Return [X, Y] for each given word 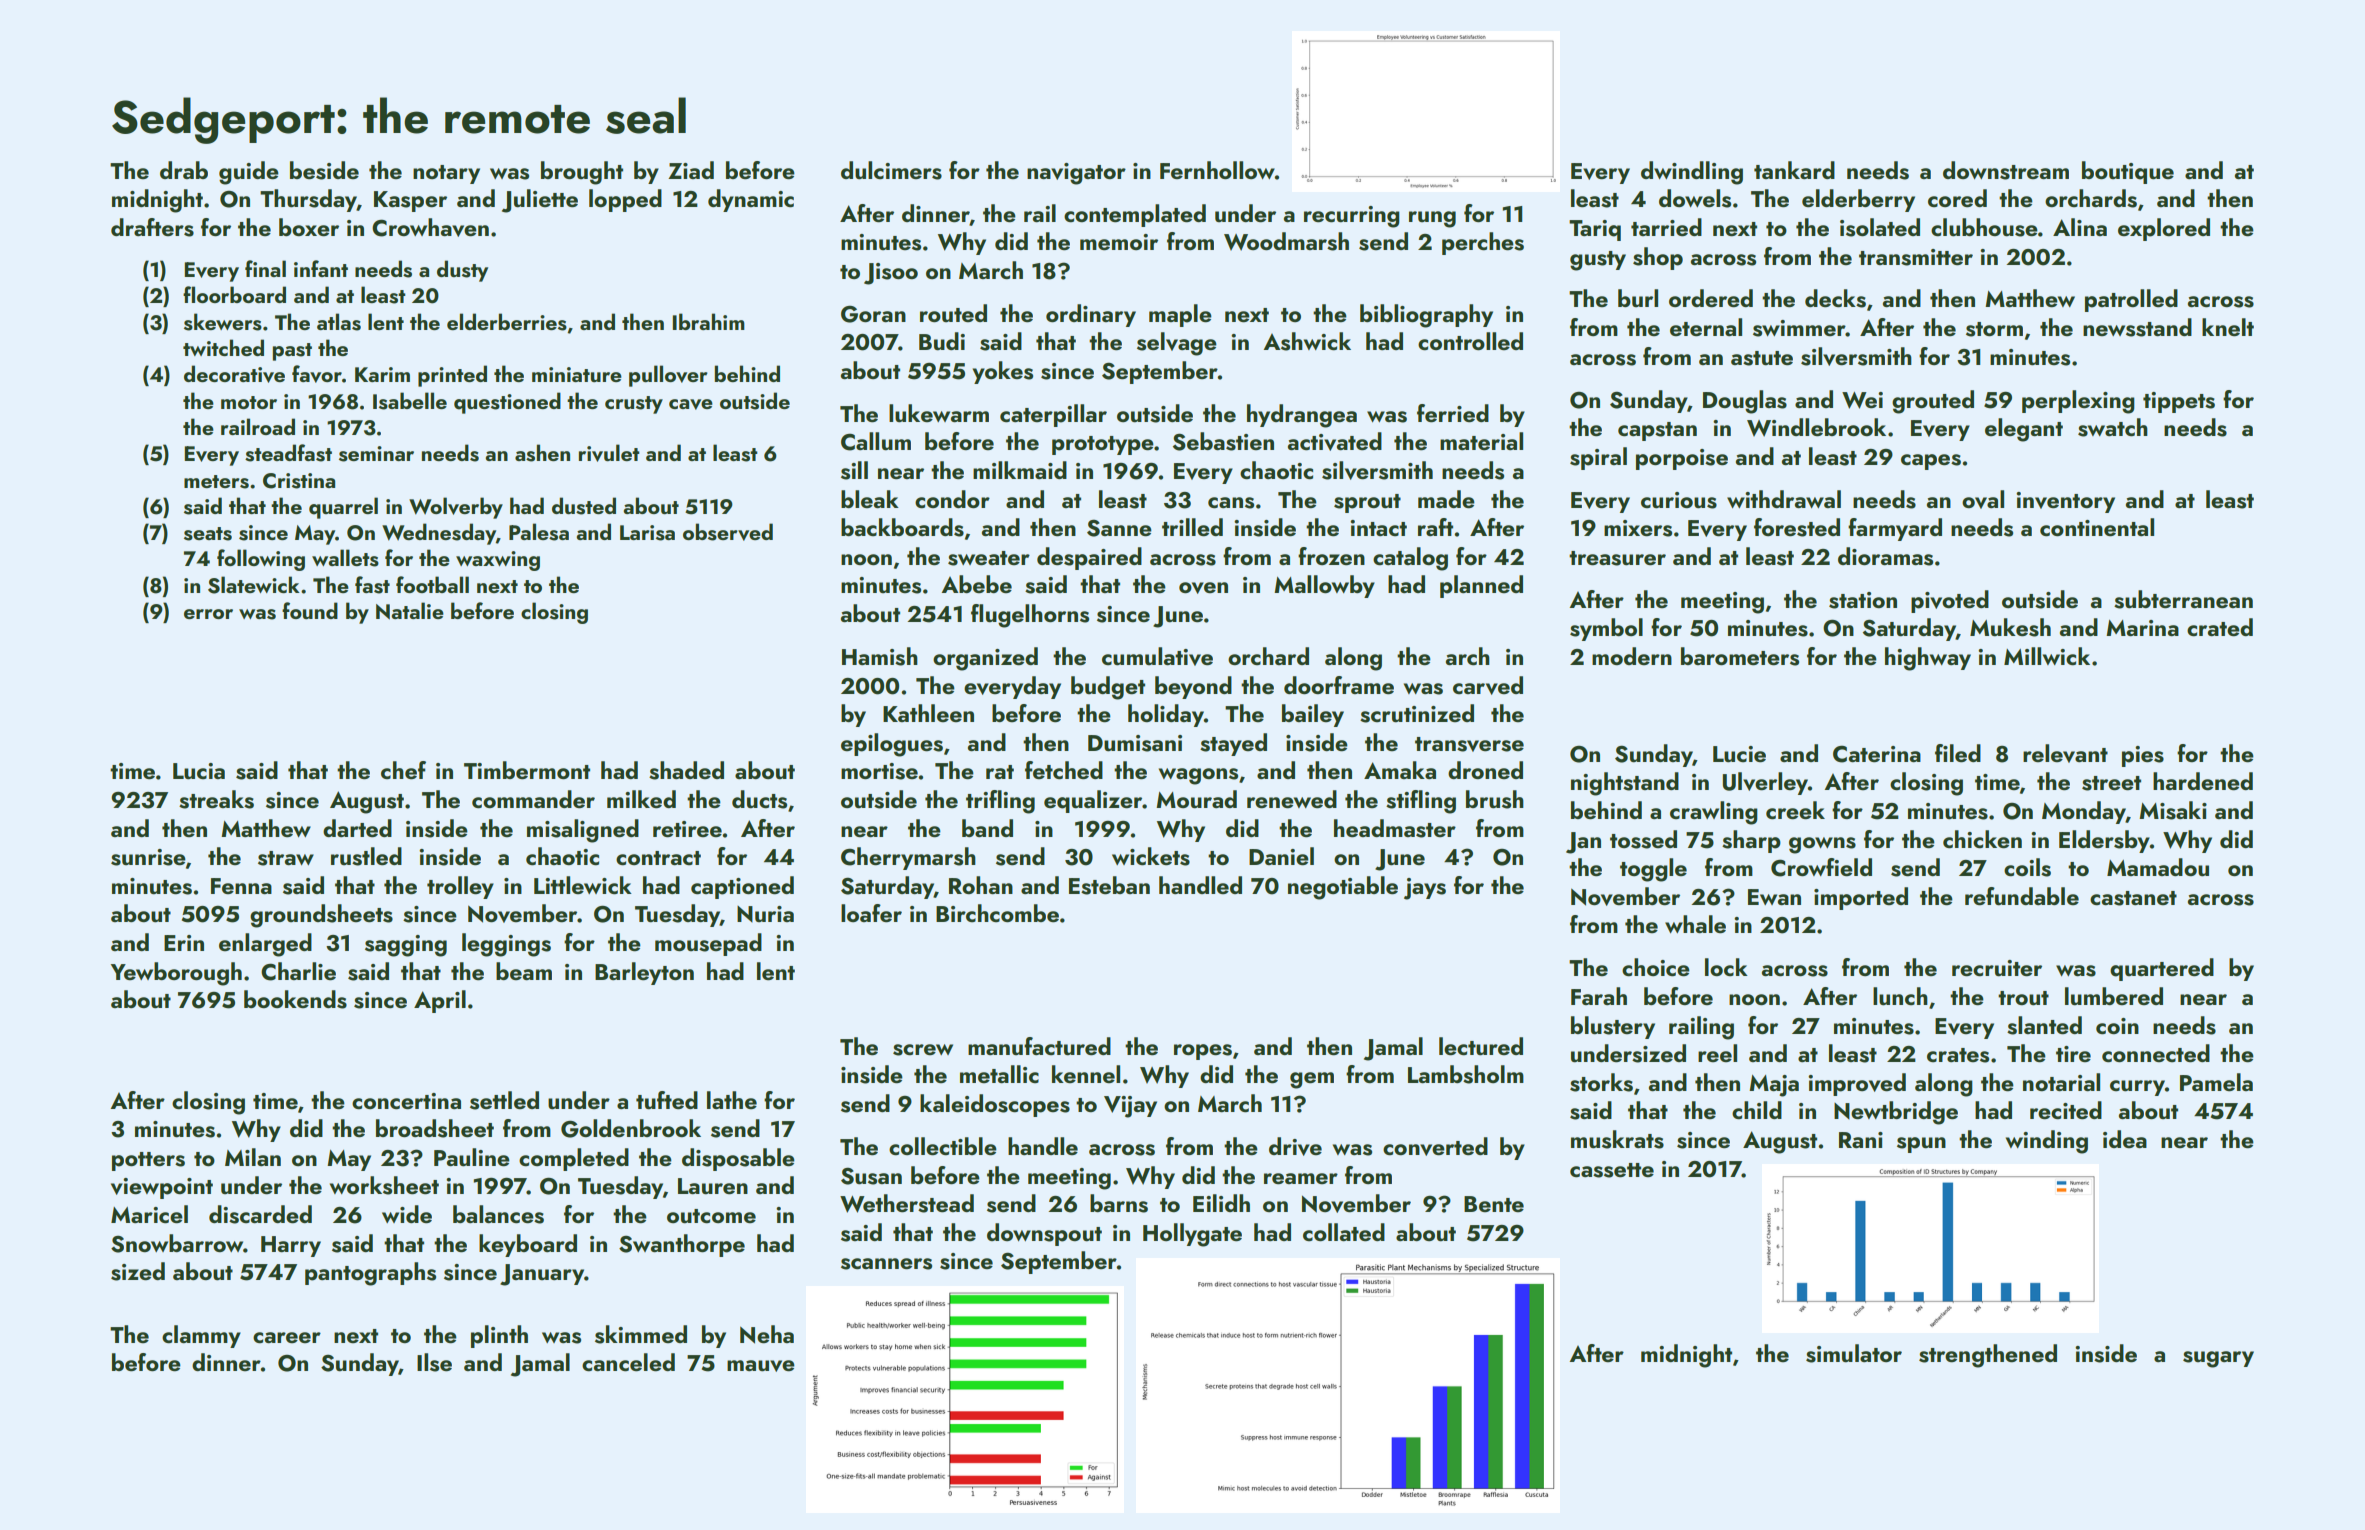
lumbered [2114, 996]
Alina [2080, 227]
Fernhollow [1217, 170]
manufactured [1039, 1046]
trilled [1192, 527]
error [208, 614]
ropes [1203, 1052]
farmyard [1895, 529]
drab [184, 170]
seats [208, 534]
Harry [291, 1246]
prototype [1103, 445]
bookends [295, 999]
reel [1717, 1053]
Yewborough [176, 974]
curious [1679, 500]
